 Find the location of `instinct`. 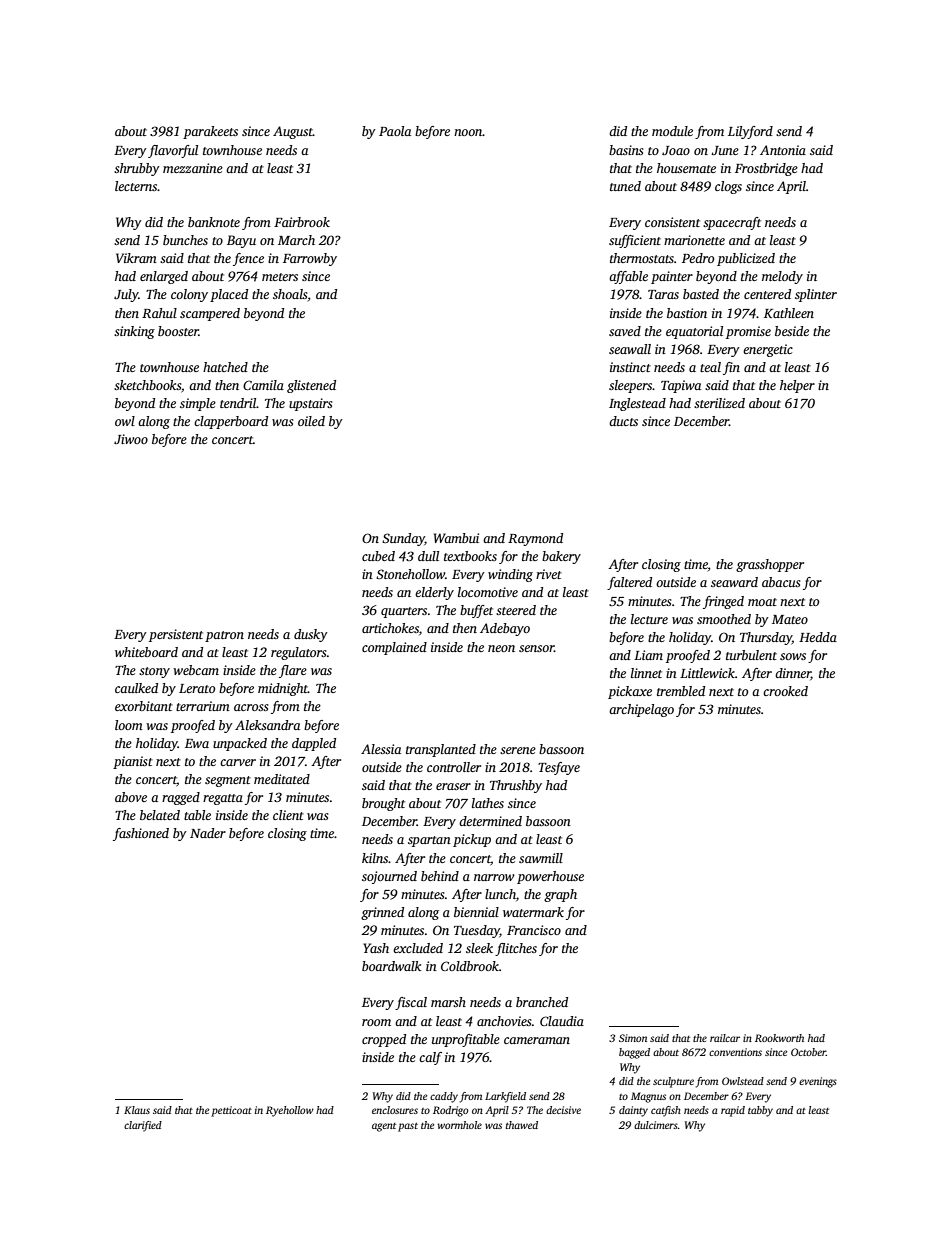

instinct is located at coordinates (630, 367).
